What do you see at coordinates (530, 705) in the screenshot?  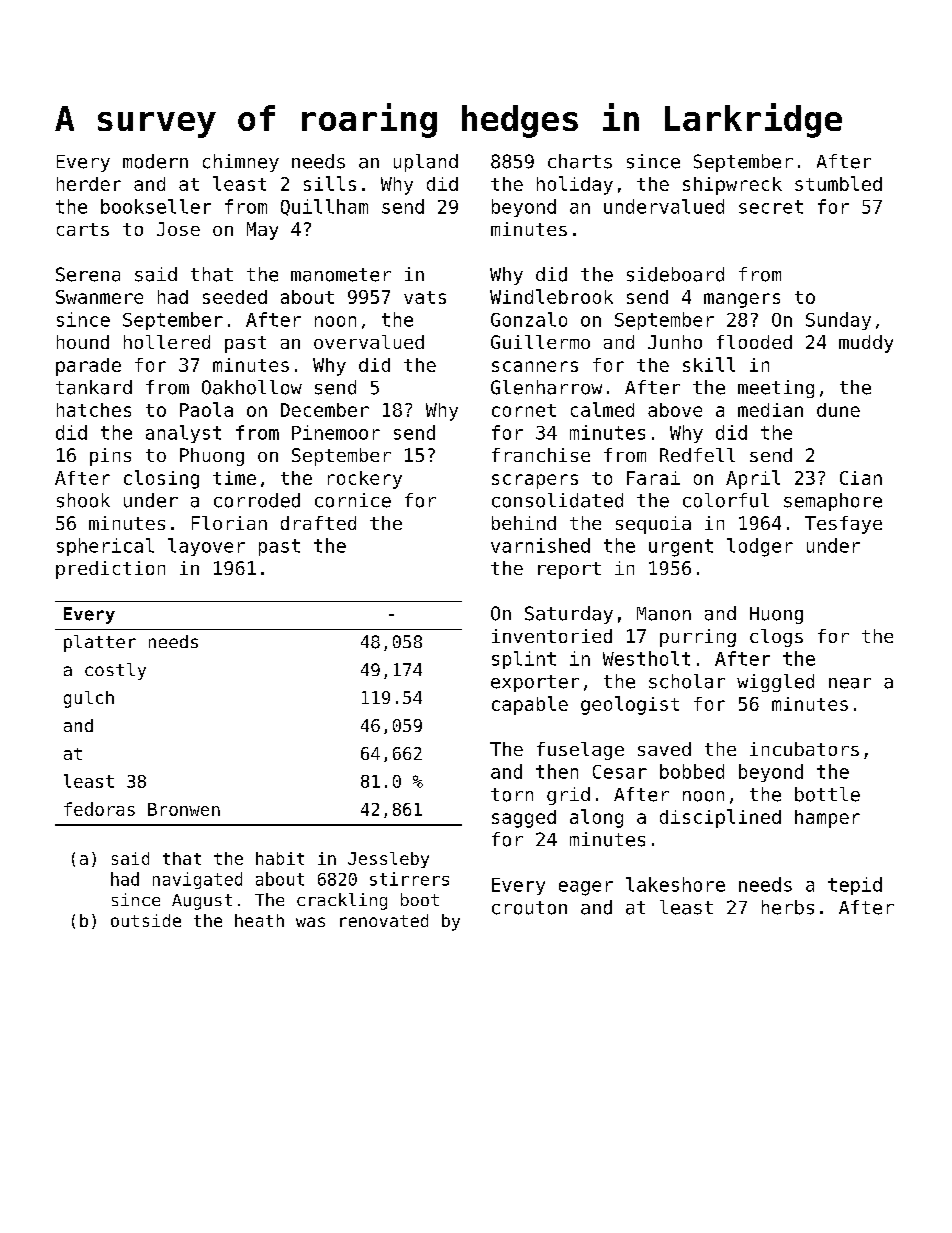 I see `capable` at bounding box center [530, 705].
